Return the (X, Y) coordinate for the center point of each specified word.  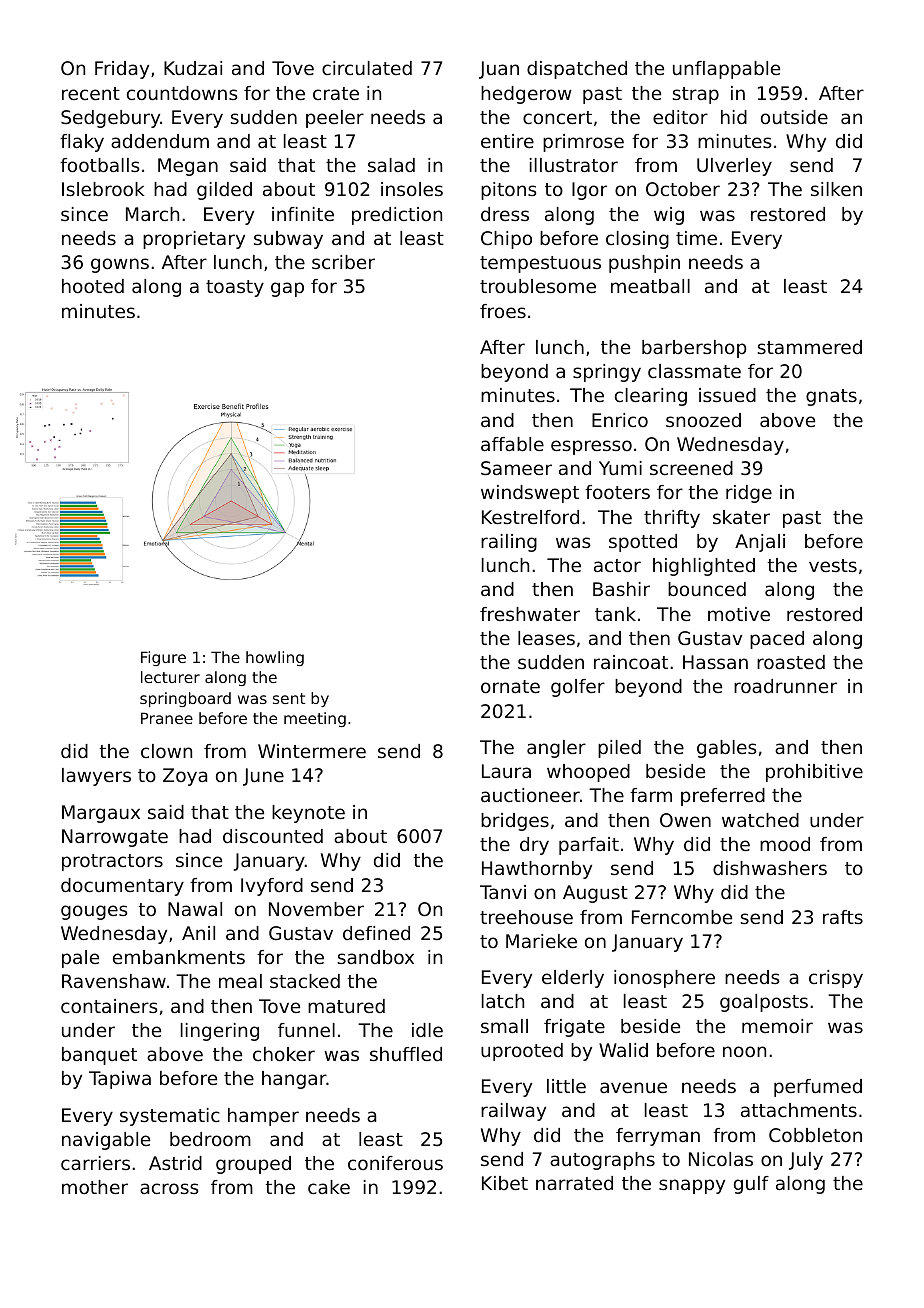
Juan (499, 70)
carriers (95, 1163)
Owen (685, 820)
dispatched (577, 70)
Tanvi (503, 892)
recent (91, 93)
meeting (315, 719)
